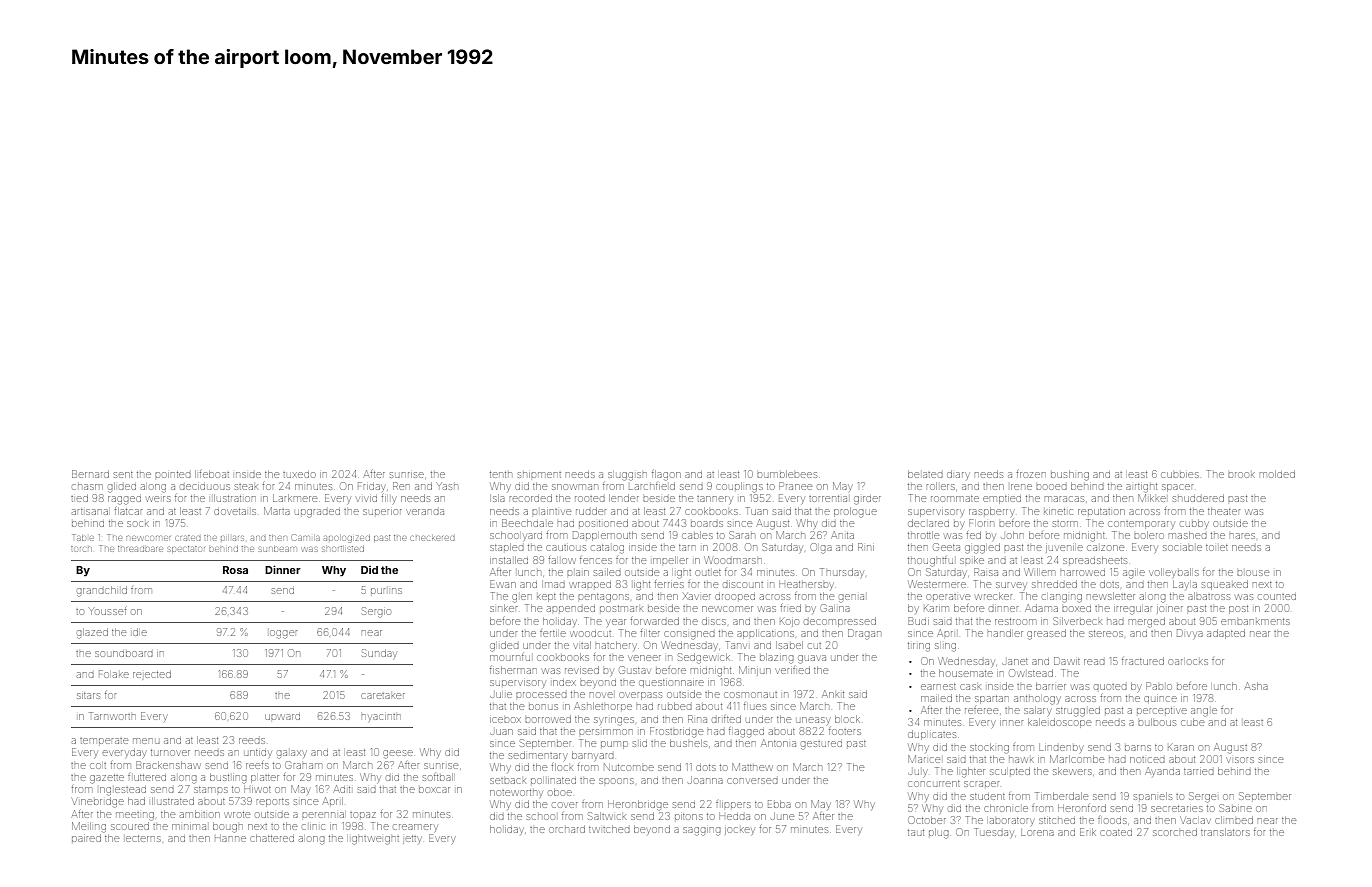 The image size is (1372, 887). Describe the element at coordinates (627, 476) in the document. I see `sluggish` at that location.
